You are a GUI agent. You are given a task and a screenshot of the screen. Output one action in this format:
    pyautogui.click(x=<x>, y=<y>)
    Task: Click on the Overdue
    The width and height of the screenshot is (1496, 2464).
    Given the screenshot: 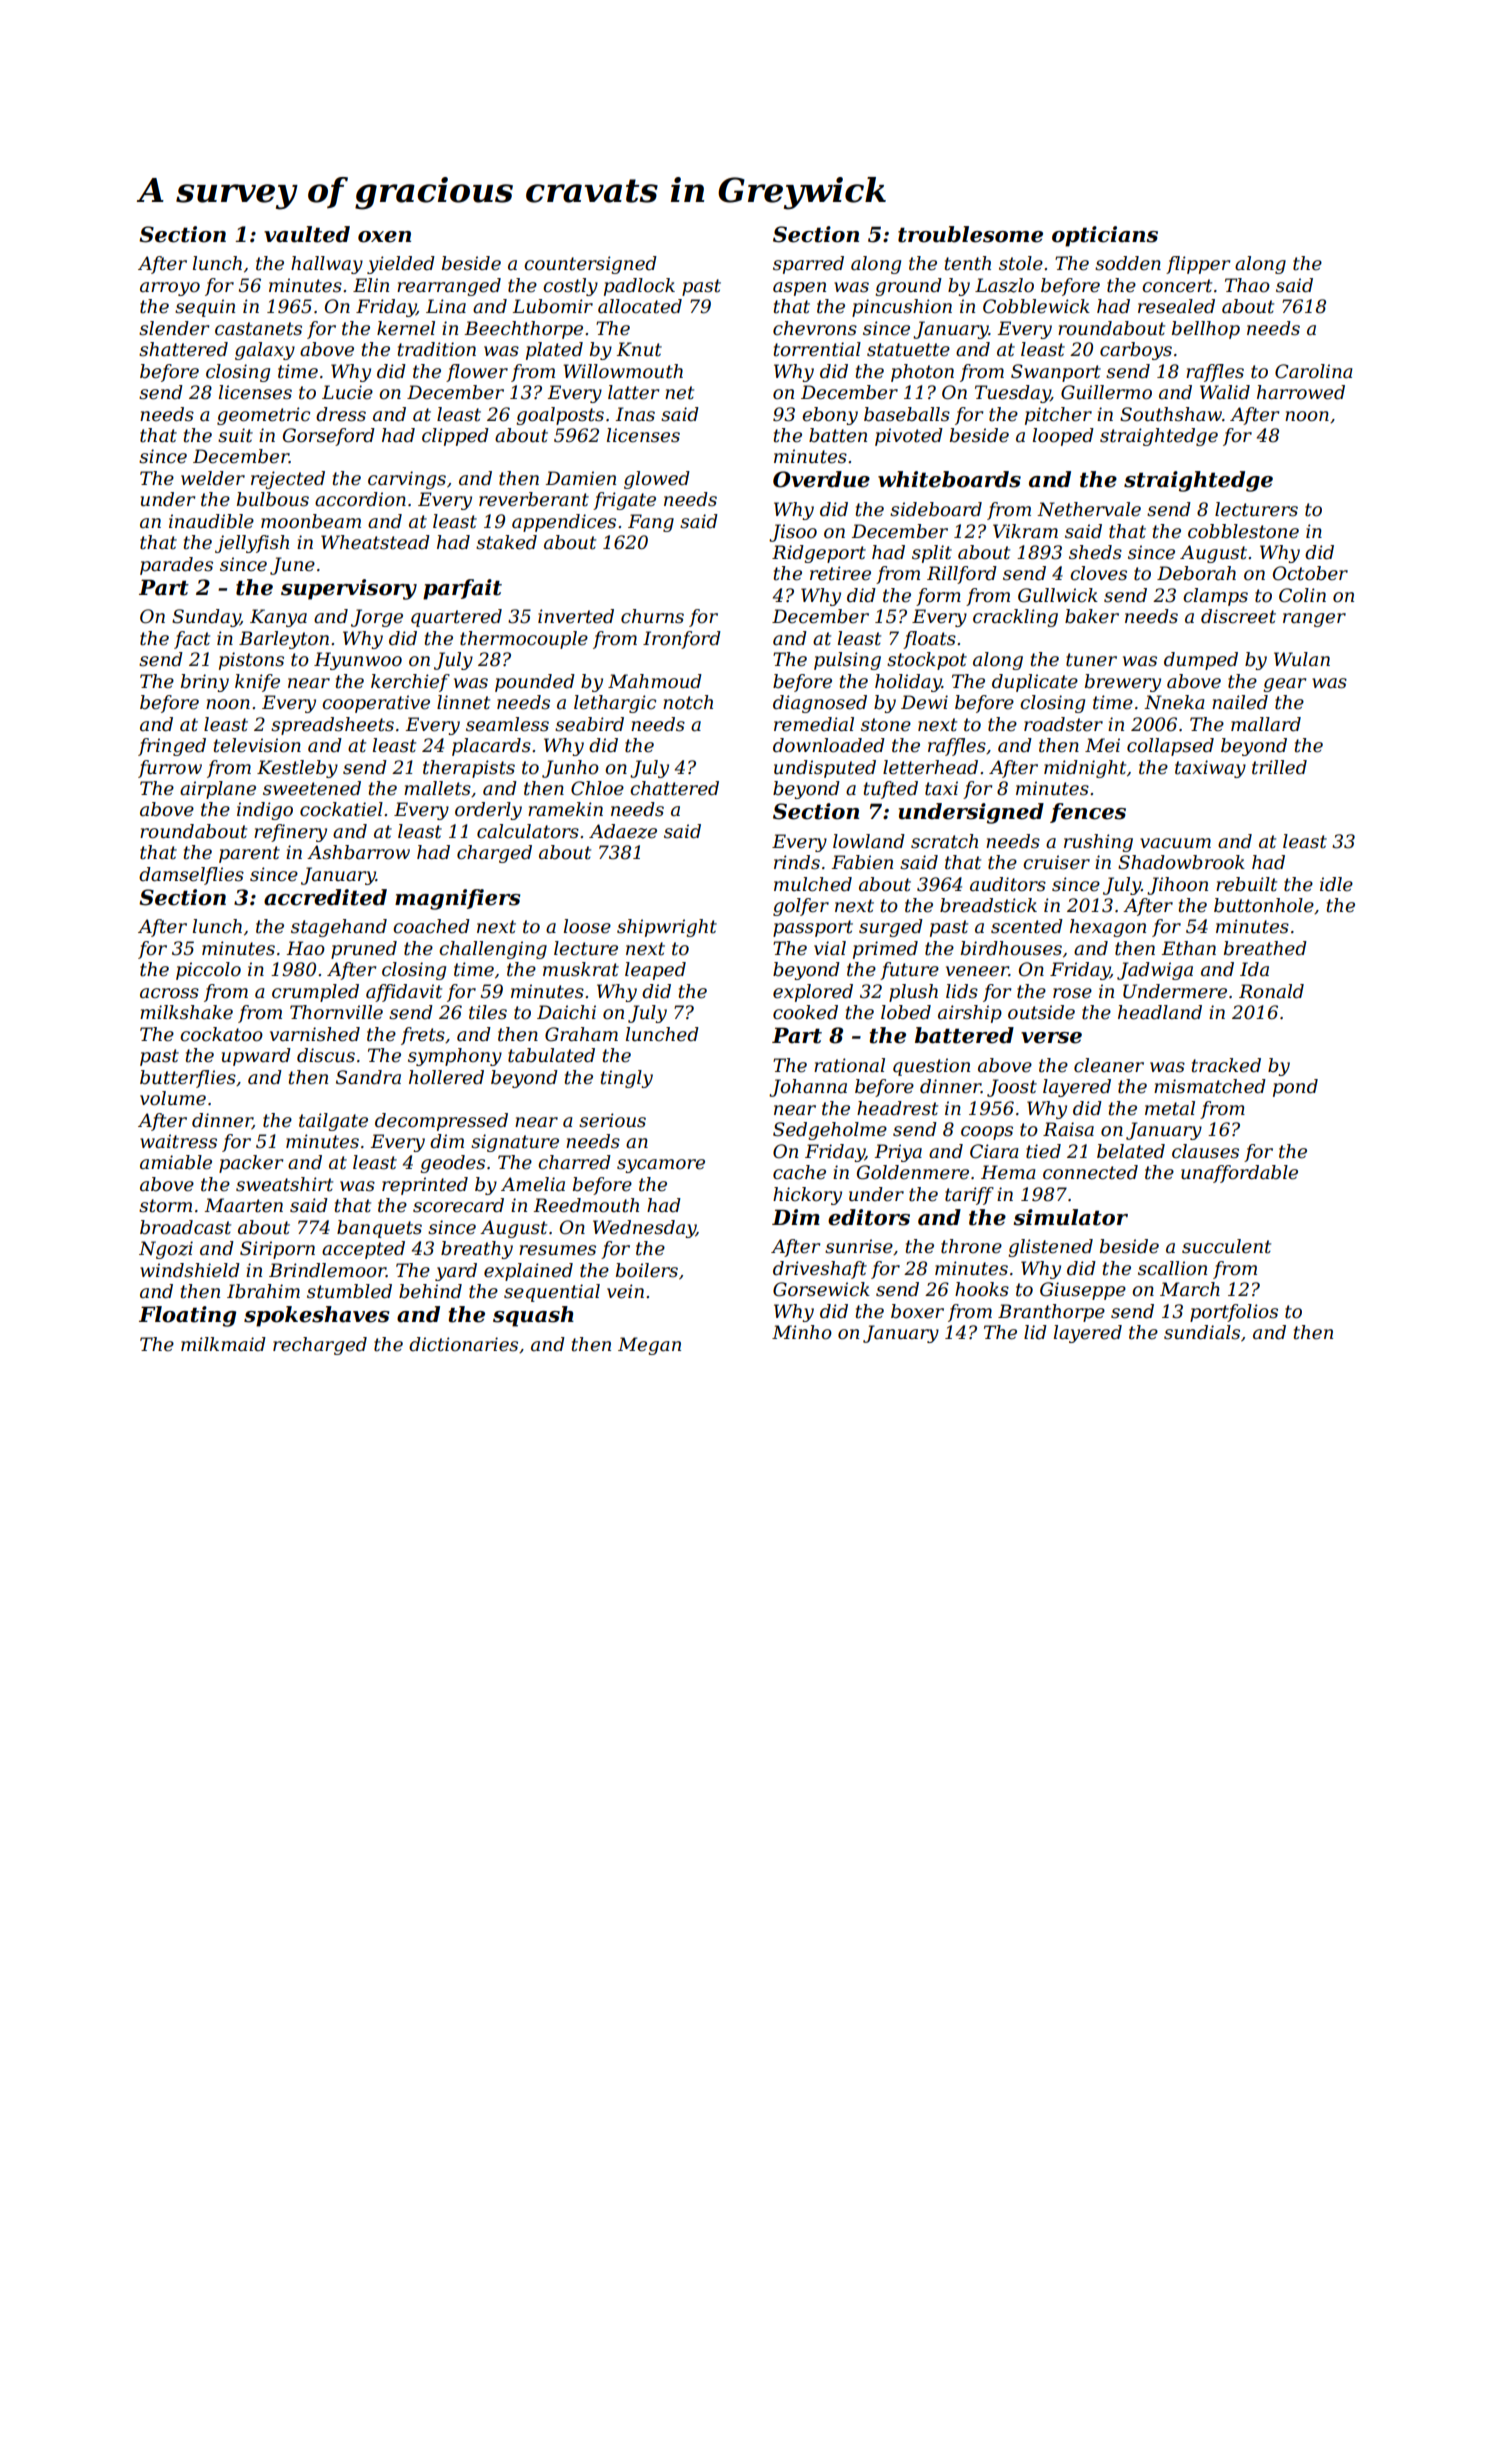 What is the action you would take?
    pyautogui.click(x=821, y=479)
